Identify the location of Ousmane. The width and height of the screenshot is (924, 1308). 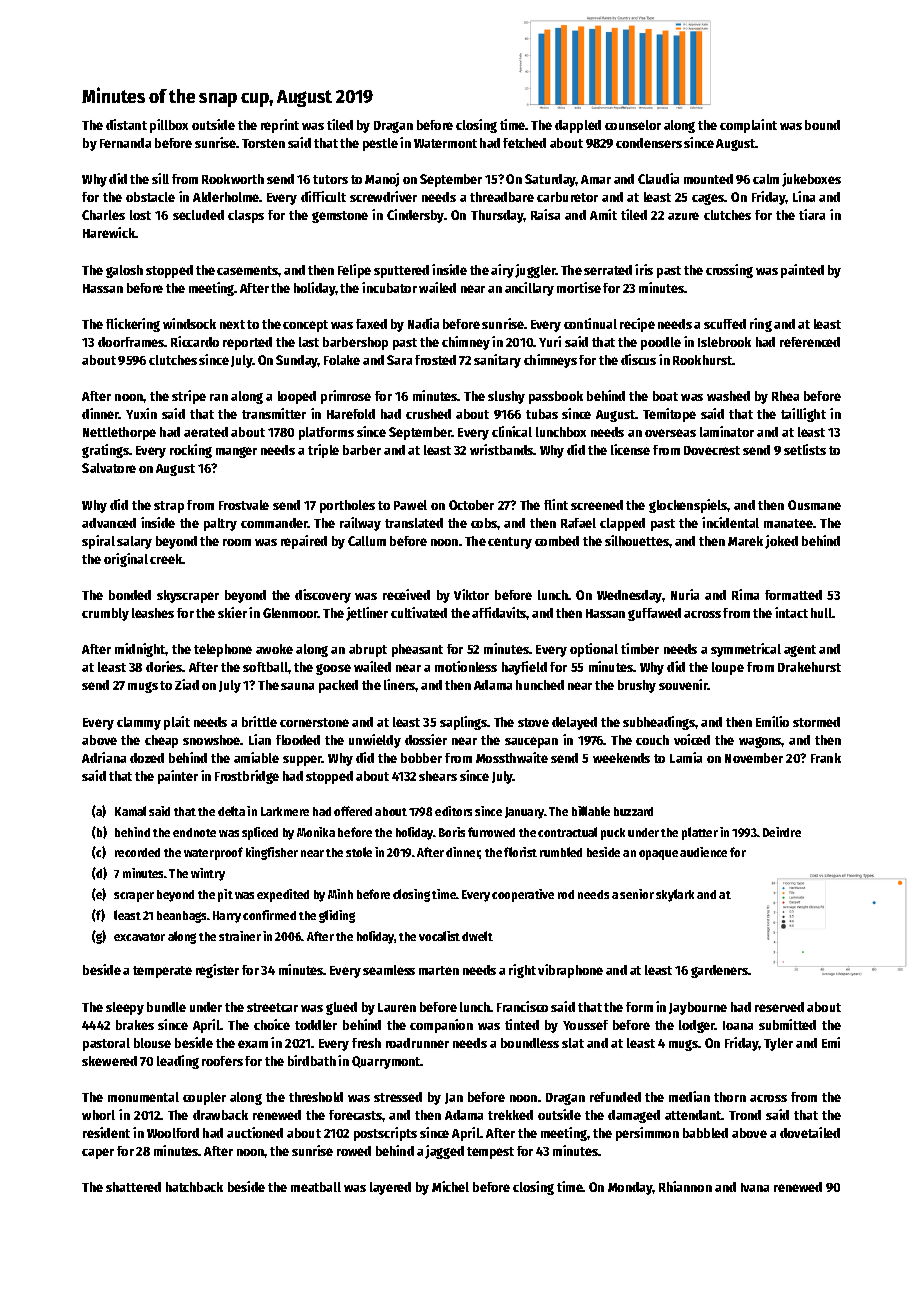
(814, 505).
